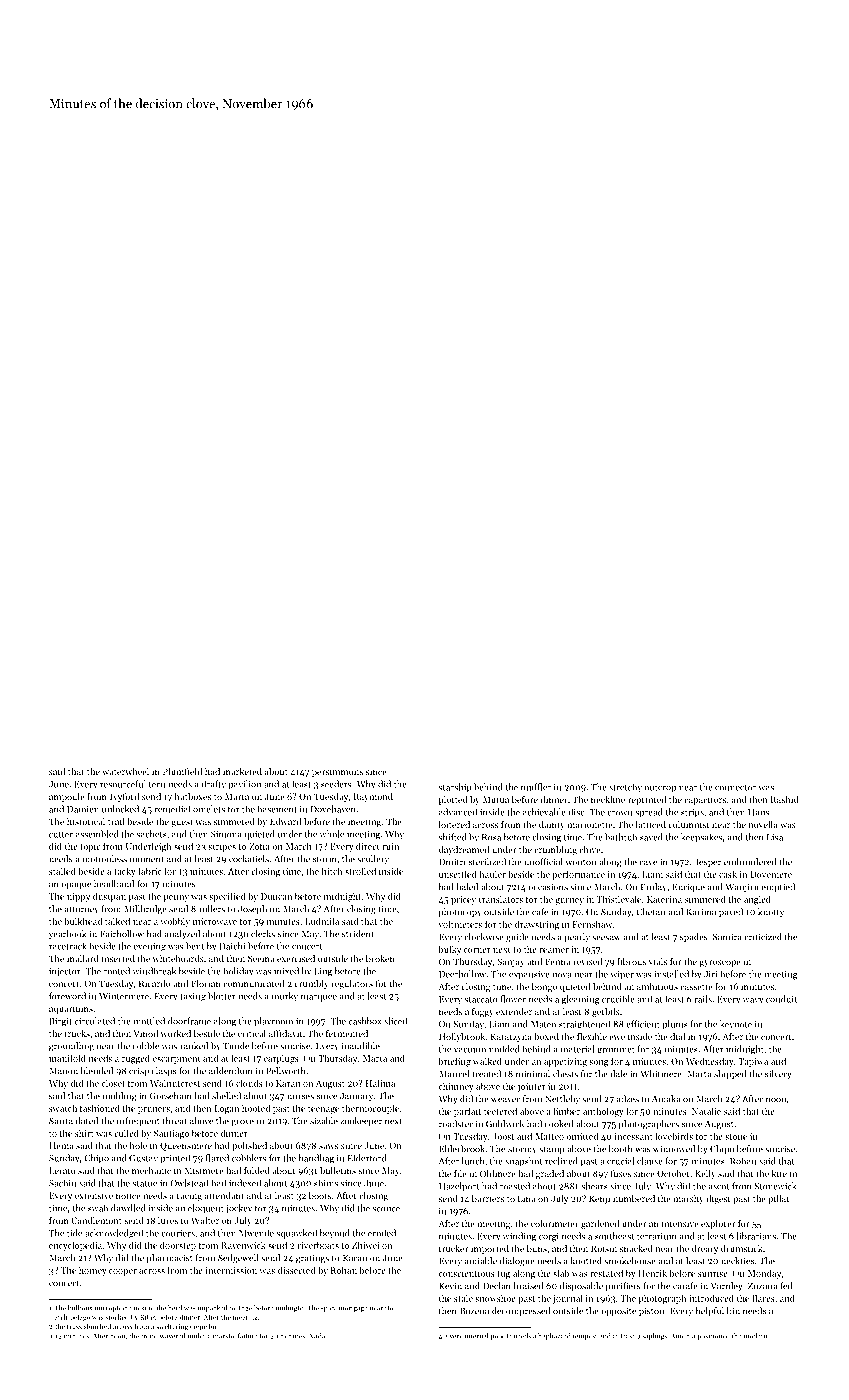 Image resolution: width=849 pixels, height=1400 pixels. I want to click on Simona, so click(226, 834).
